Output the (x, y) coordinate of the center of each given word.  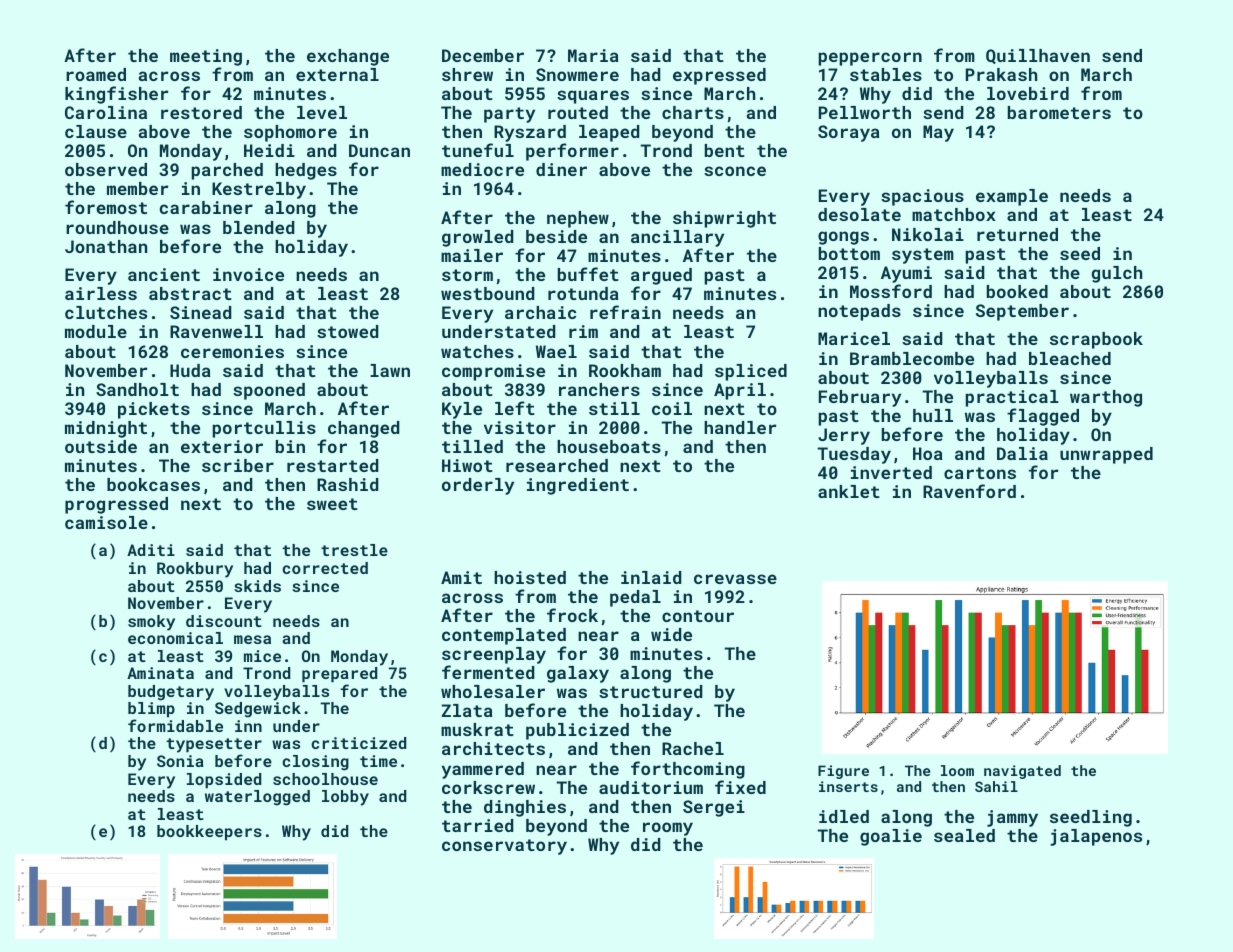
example (1012, 197)
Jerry (844, 436)
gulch (1116, 274)
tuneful (478, 150)
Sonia (180, 761)
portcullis (264, 429)
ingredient (578, 486)
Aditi (151, 550)
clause (96, 131)
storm (467, 275)
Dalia (1022, 453)
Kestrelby (259, 190)
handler (740, 427)
